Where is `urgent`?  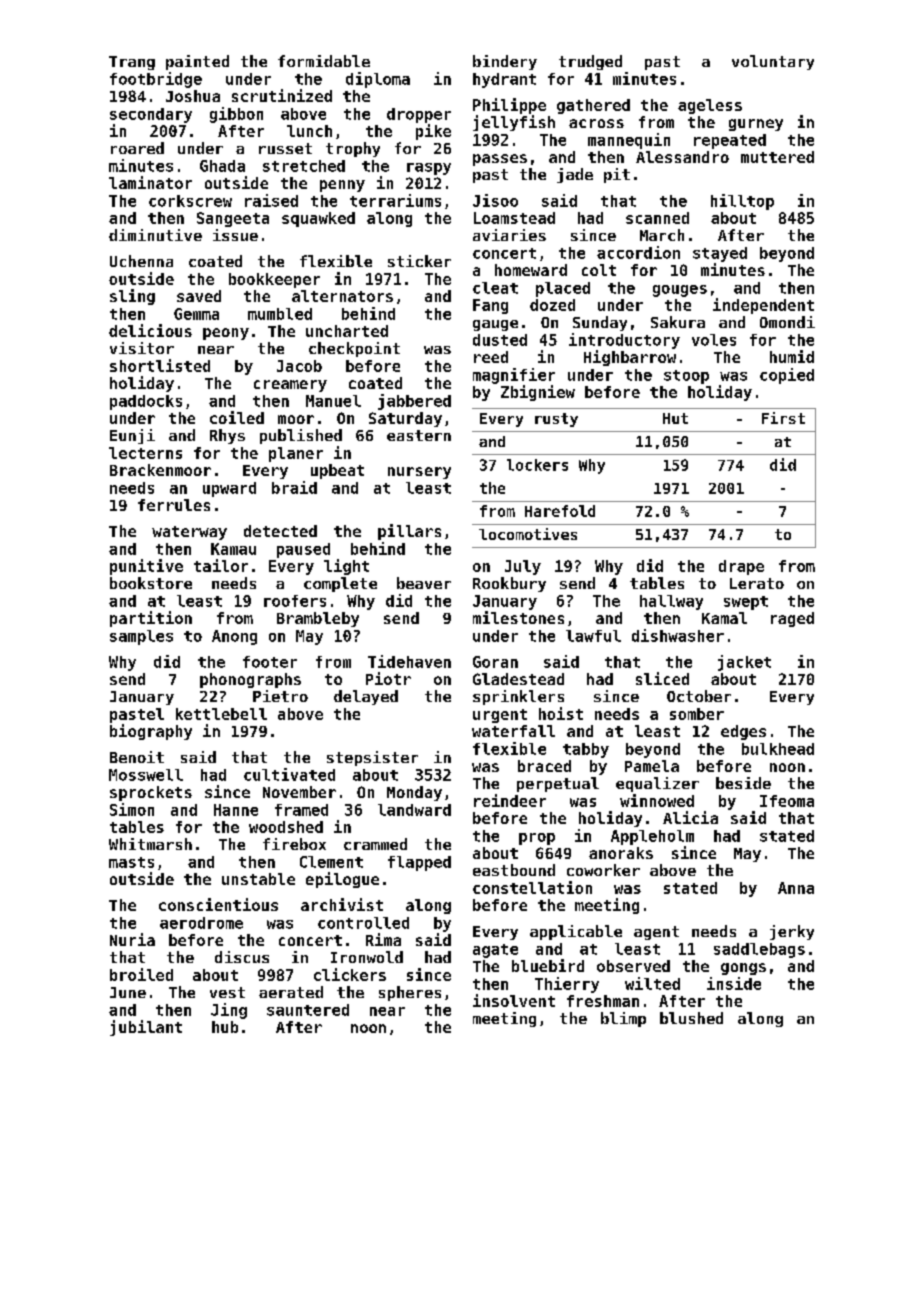 urgent is located at coordinates (500, 716).
